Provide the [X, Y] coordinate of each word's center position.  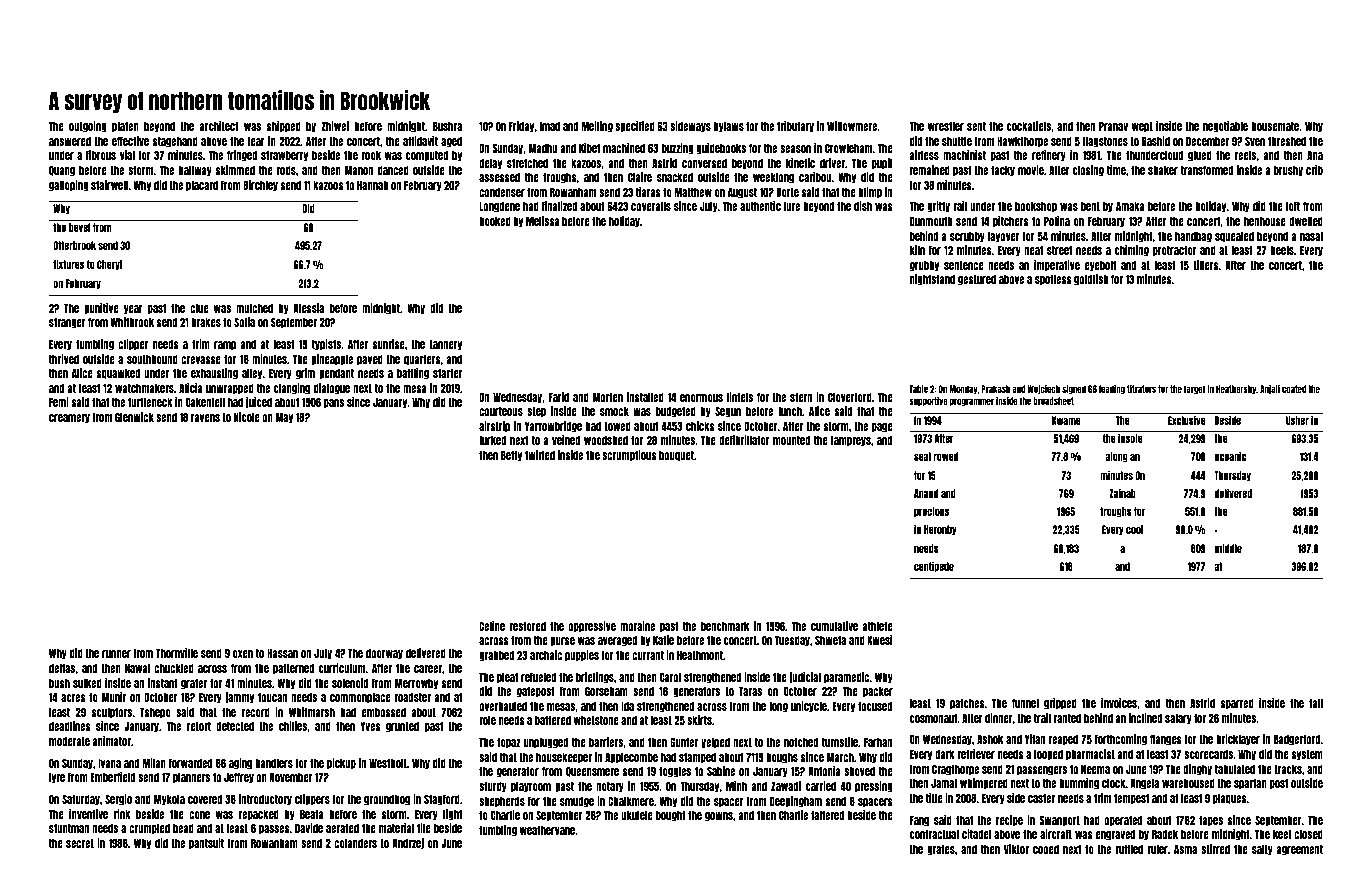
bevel [79, 227]
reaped [1063, 740]
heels [1282, 250]
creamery [69, 419]
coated [1294, 389]
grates [941, 850]
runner [116, 654]
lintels [740, 397]
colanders [355, 843]
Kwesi [879, 640]
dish [863, 206]
